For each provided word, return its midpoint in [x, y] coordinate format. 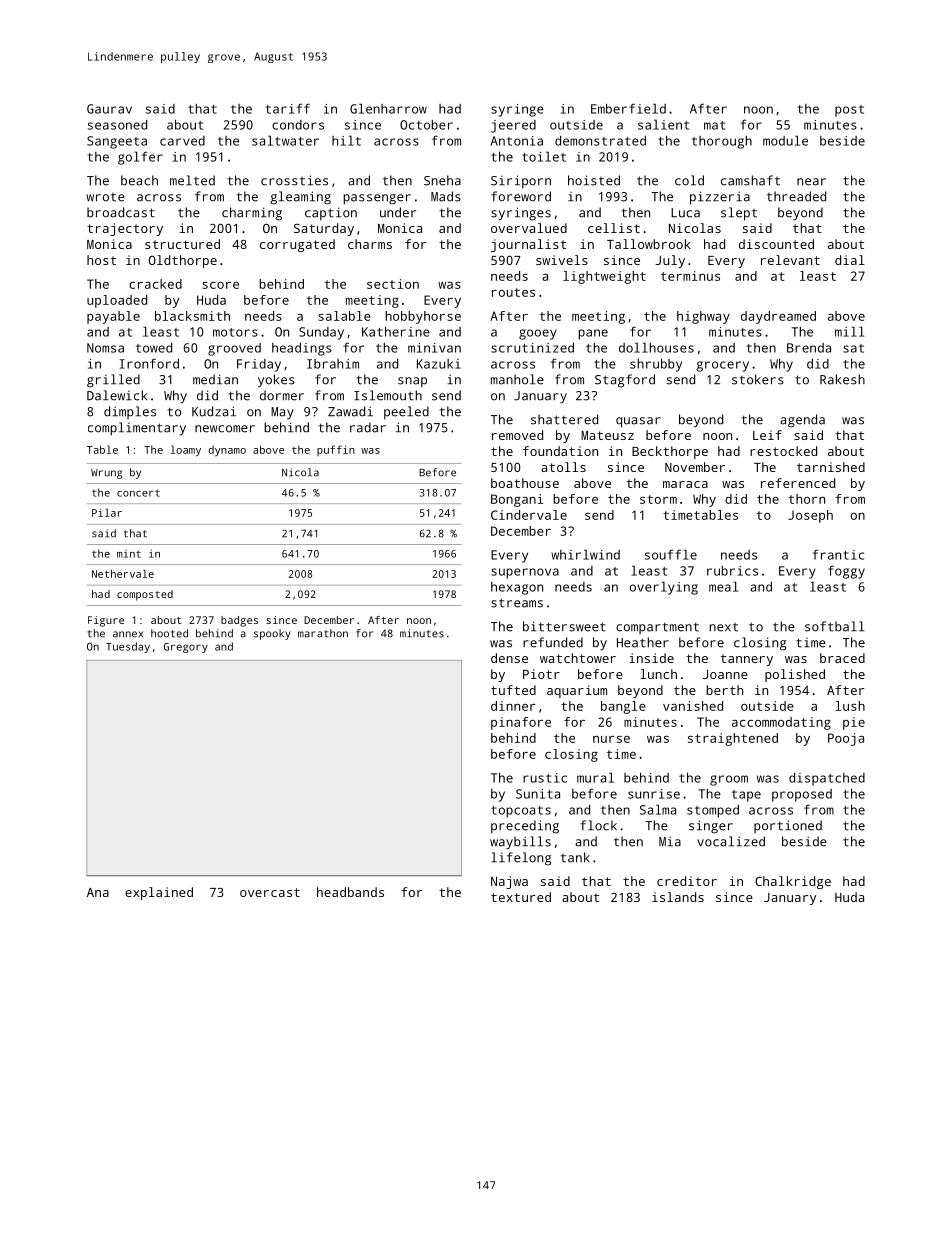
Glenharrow [388, 108]
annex [128, 634]
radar [368, 427]
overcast [270, 892]
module [785, 140]
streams [517, 603]
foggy [846, 572]
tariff [287, 108]
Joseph [810, 516]
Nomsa [105, 348]
